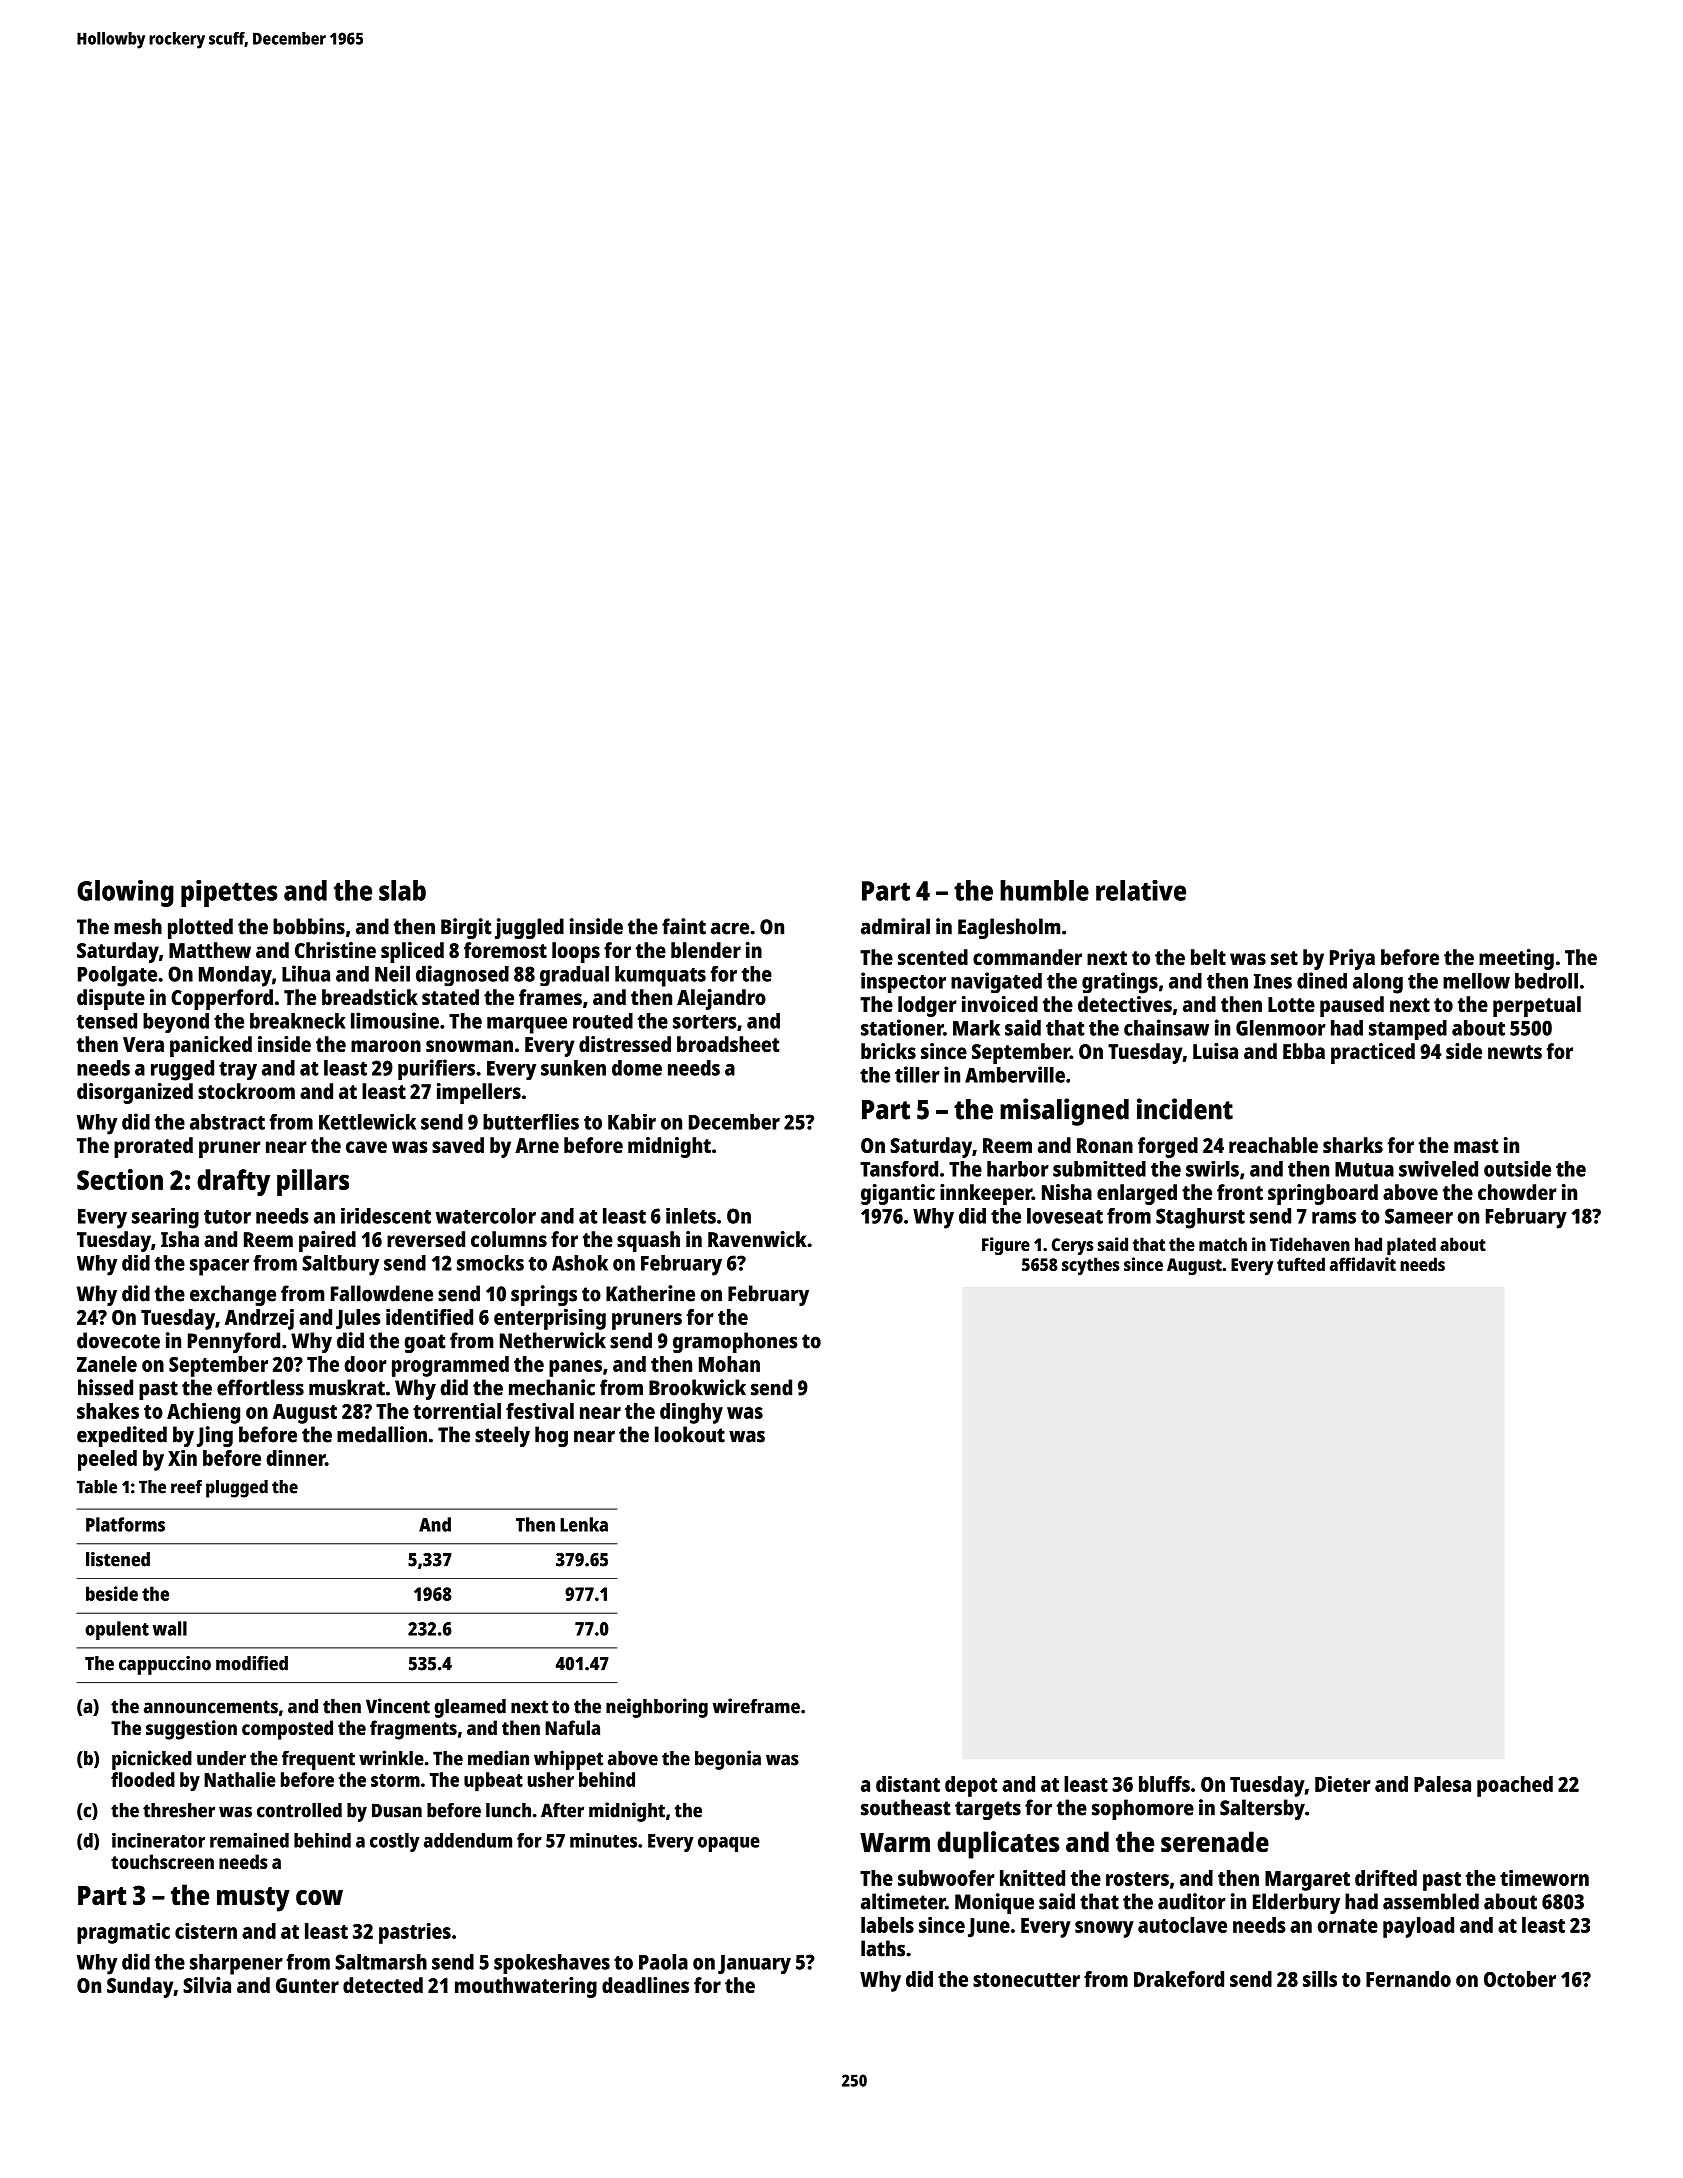 Image resolution: width=1683 pixels, height=2178 pixels. What do you see at coordinates (917, 1074) in the screenshot?
I see `tiller` at bounding box center [917, 1074].
